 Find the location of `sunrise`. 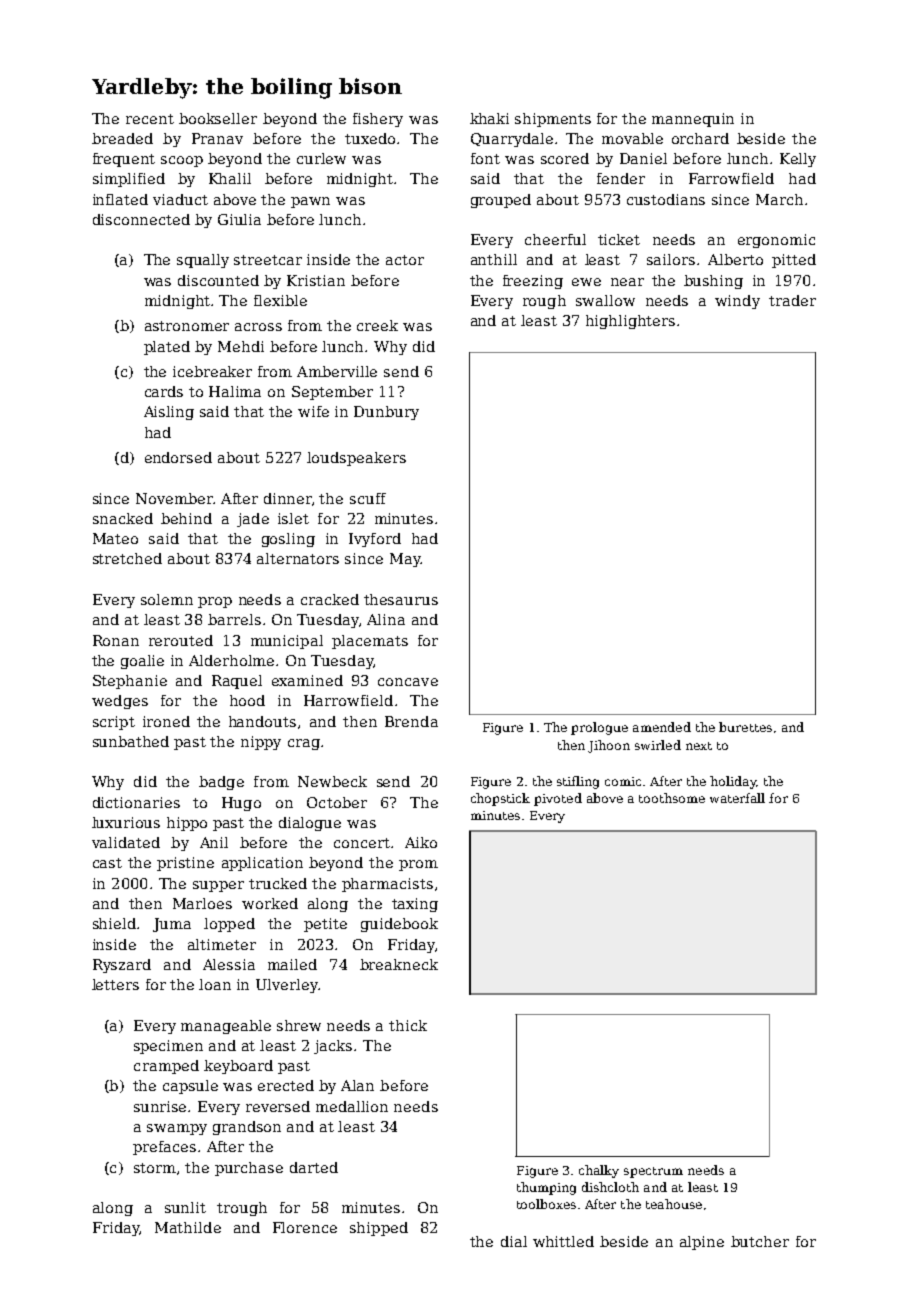

sunrise is located at coordinates (160, 1106).
